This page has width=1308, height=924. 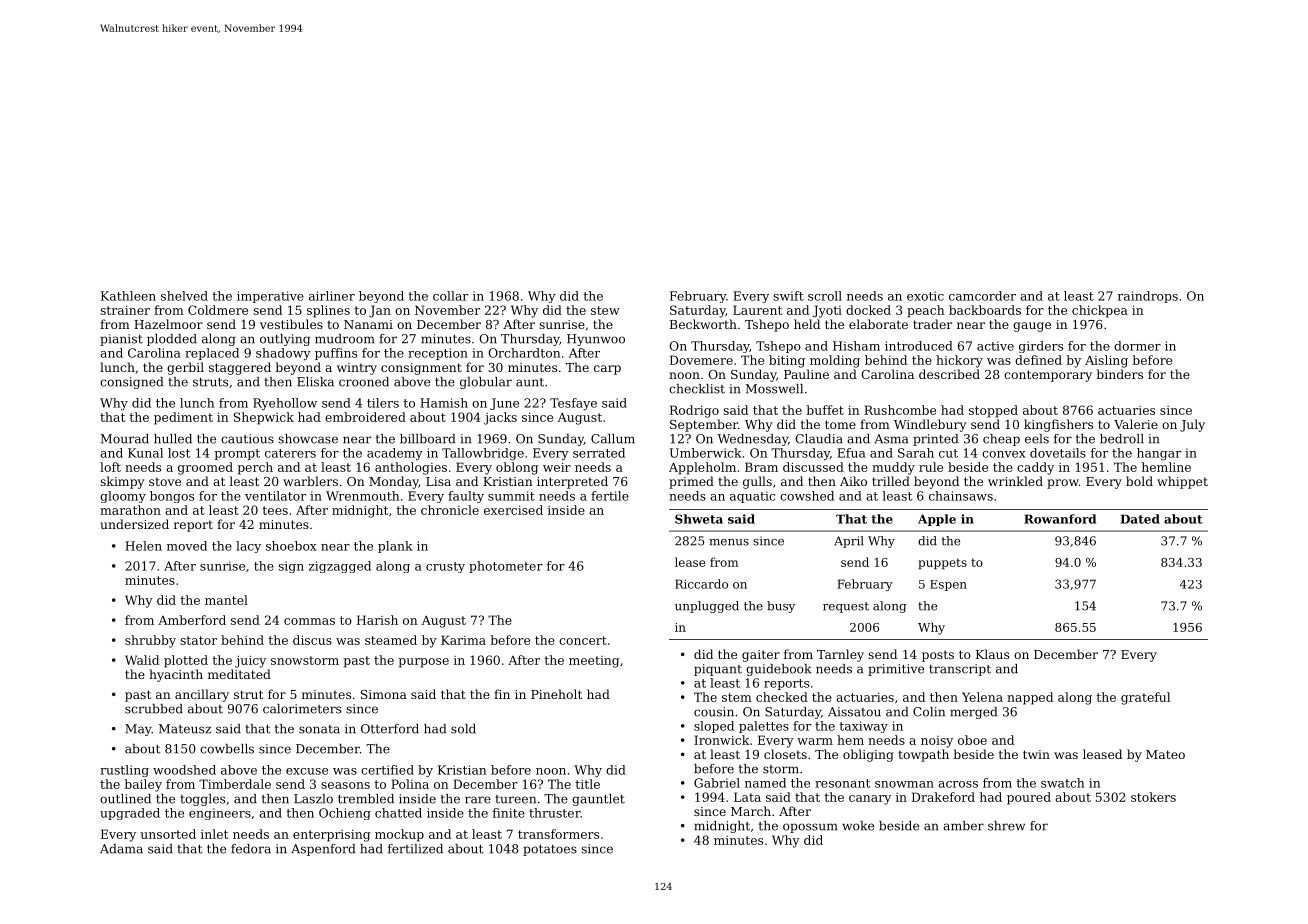 I want to click on scrubbed, so click(x=154, y=709).
